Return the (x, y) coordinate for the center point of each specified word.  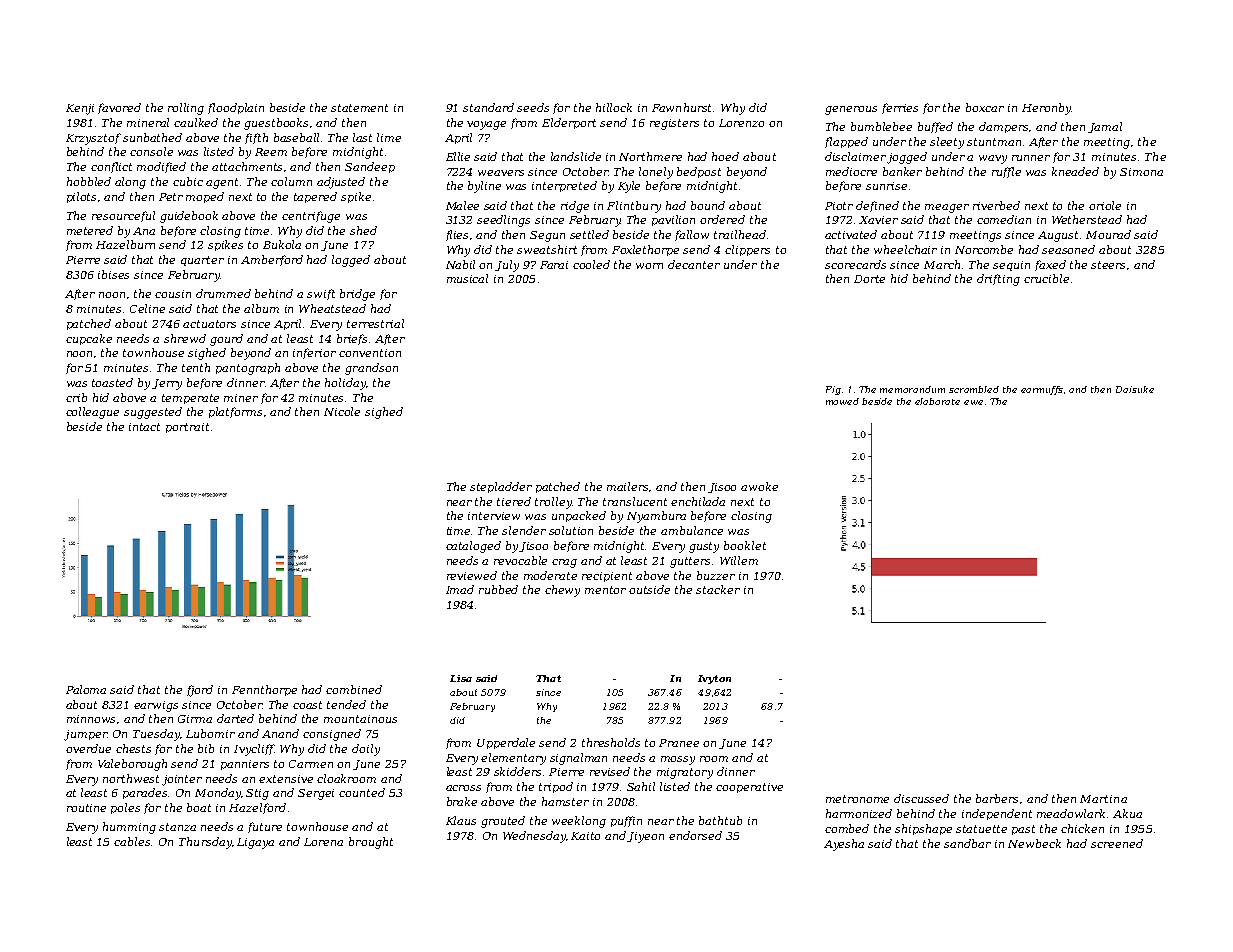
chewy (562, 591)
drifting (998, 280)
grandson (371, 369)
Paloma (86, 689)
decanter (694, 264)
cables (133, 841)
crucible (1046, 278)
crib (76, 397)
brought (371, 843)
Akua (1127, 813)
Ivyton (714, 679)
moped (205, 197)
